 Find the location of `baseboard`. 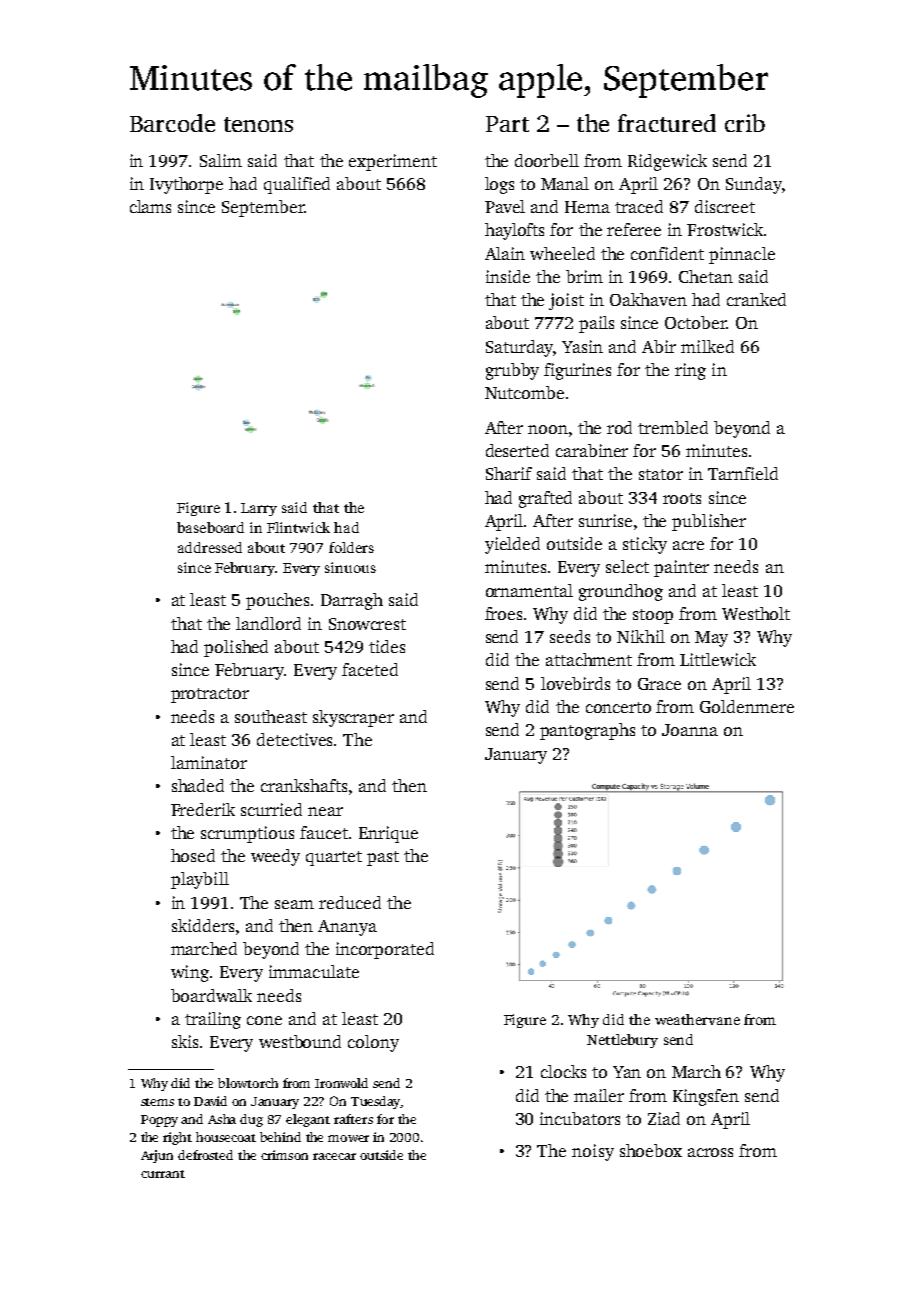

baseboard is located at coordinates (210, 527).
